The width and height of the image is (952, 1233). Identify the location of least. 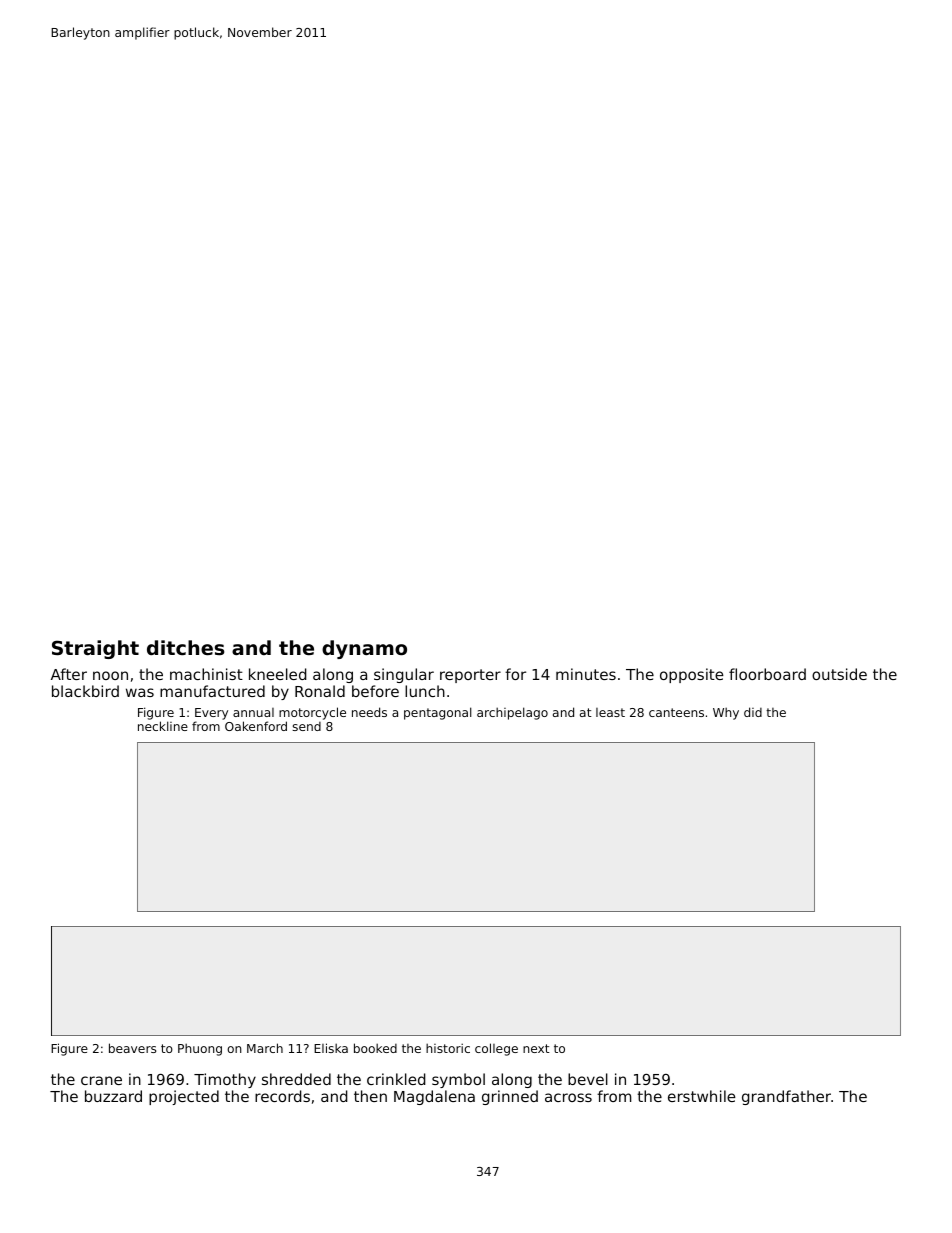
(610, 712).
